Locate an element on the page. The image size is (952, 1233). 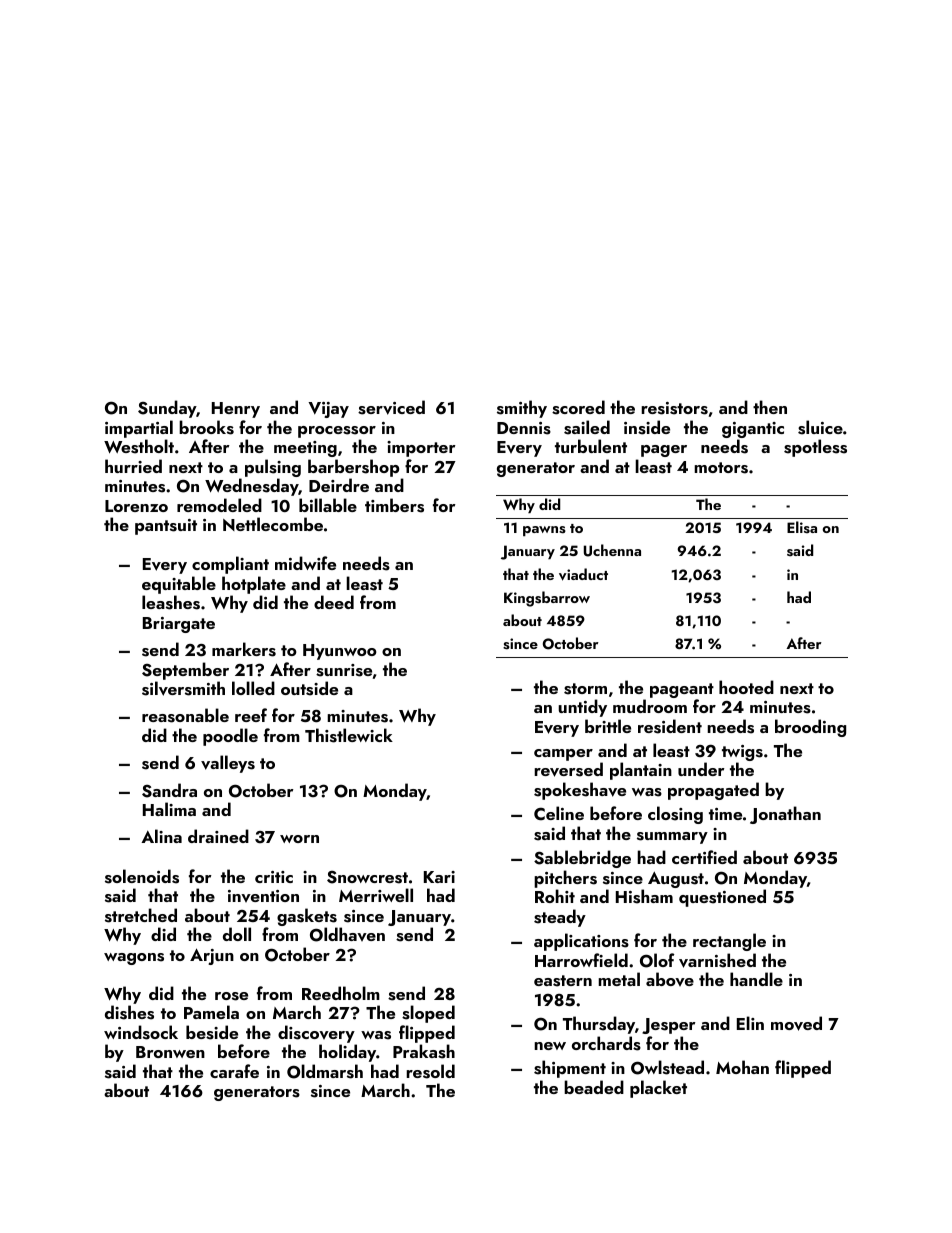
Jonathan is located at coordinates (785, 815).
